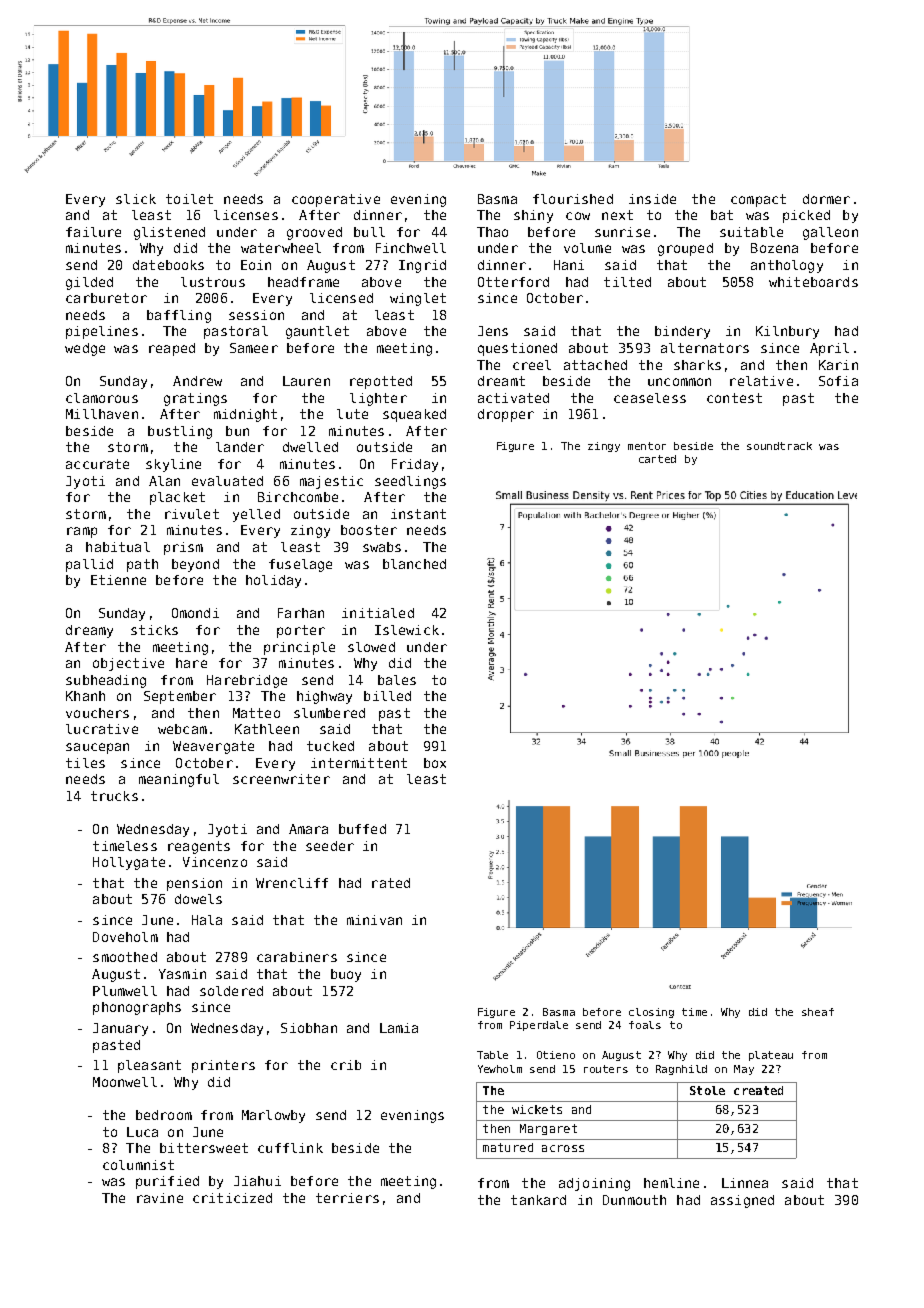 Image resolution: width=924 pixels, height=1308 pixels. What do you see at coordinates (391, 883) in the screenshot?
I see `rated` at bounding box center [391, 883].
